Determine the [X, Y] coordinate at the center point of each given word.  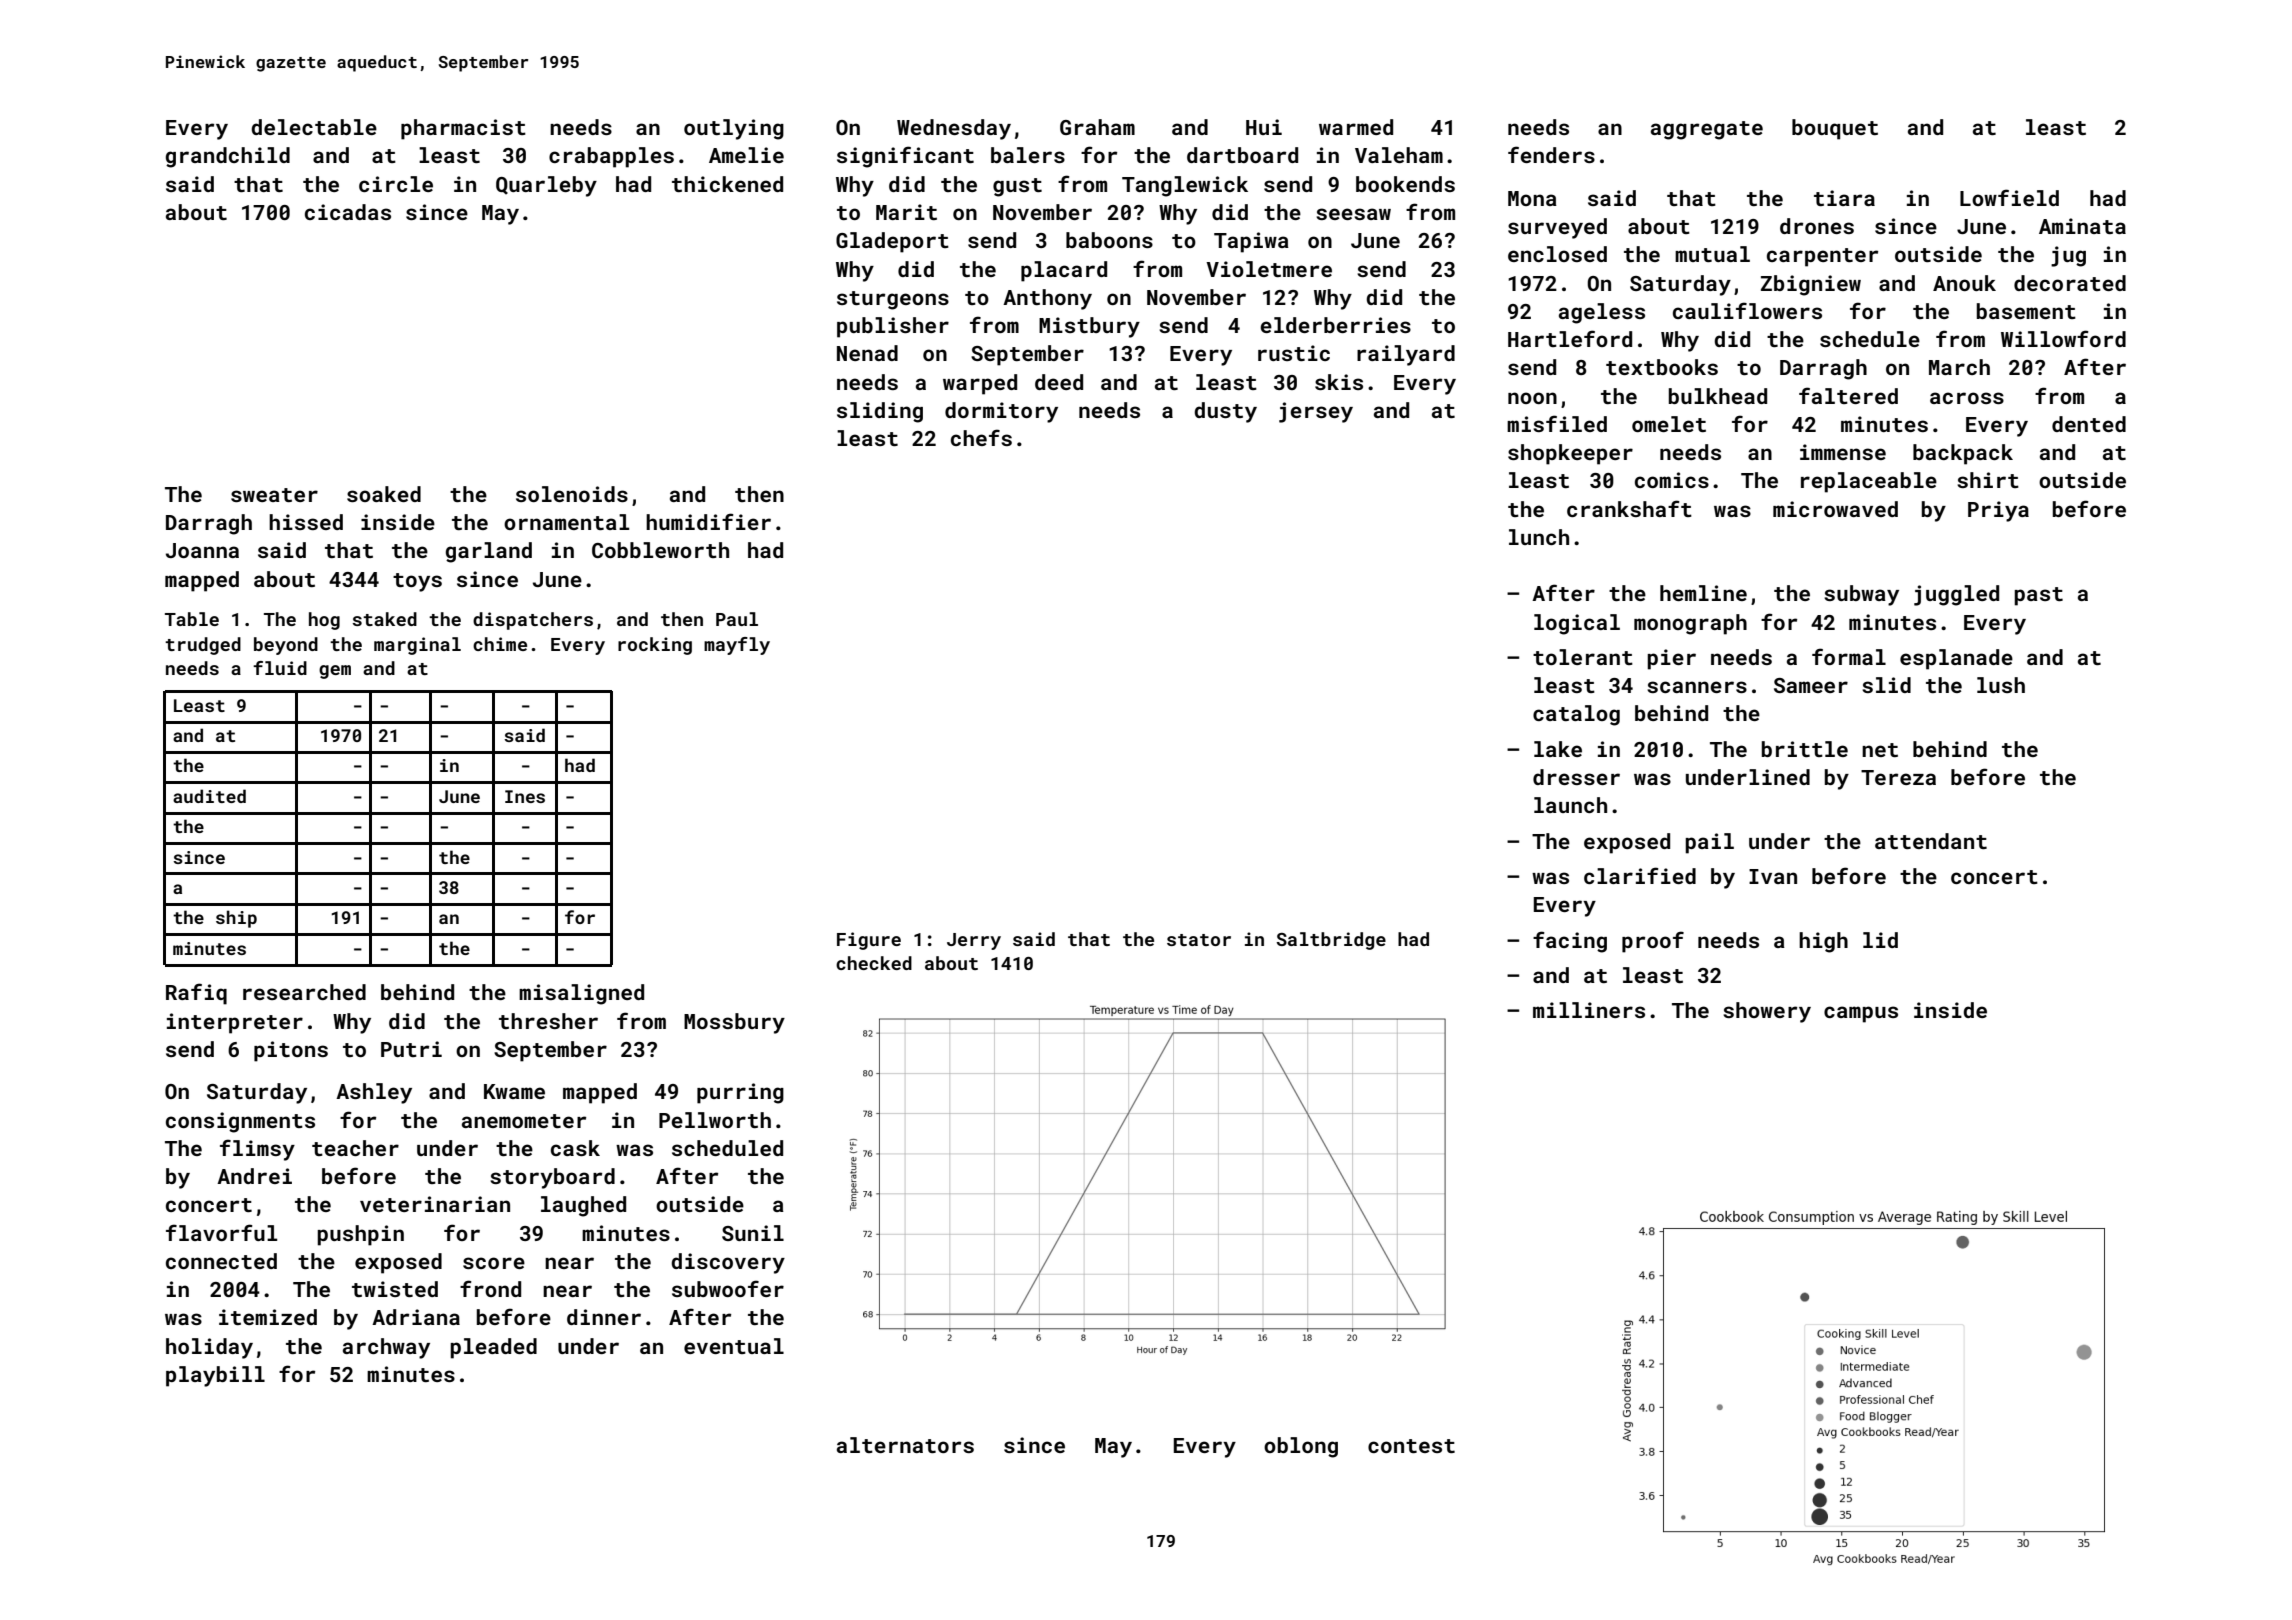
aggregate [1707, 130]
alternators [905, 1445]
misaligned [581, 994]
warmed [1356, 127]
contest [1411, 1446]
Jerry [974, 941]
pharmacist [463, 129]
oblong [1301, 1447]
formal [1849, 656]
